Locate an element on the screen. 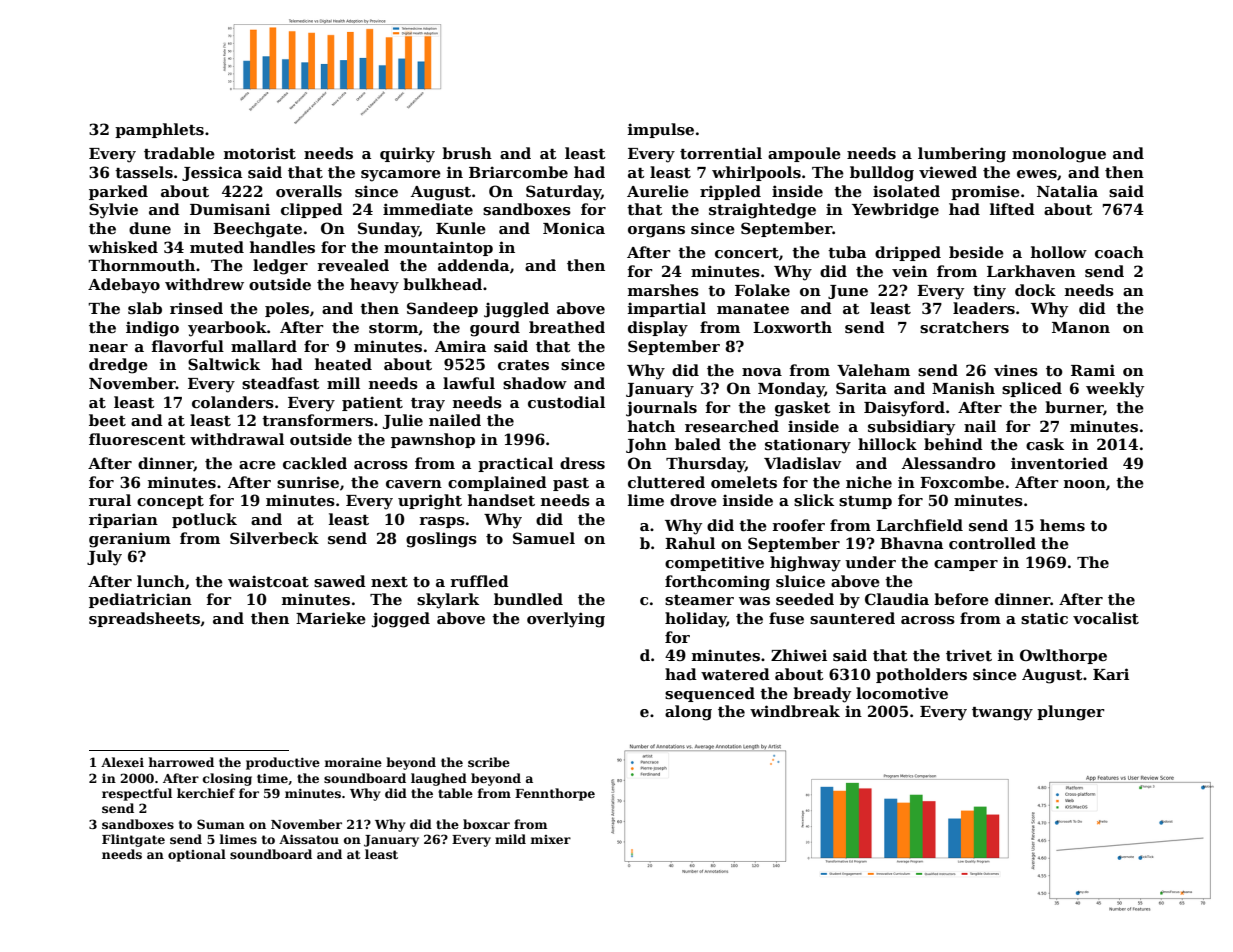 This screenshot has width=1233, height=952. closing is located at coordinates (227, 779).
